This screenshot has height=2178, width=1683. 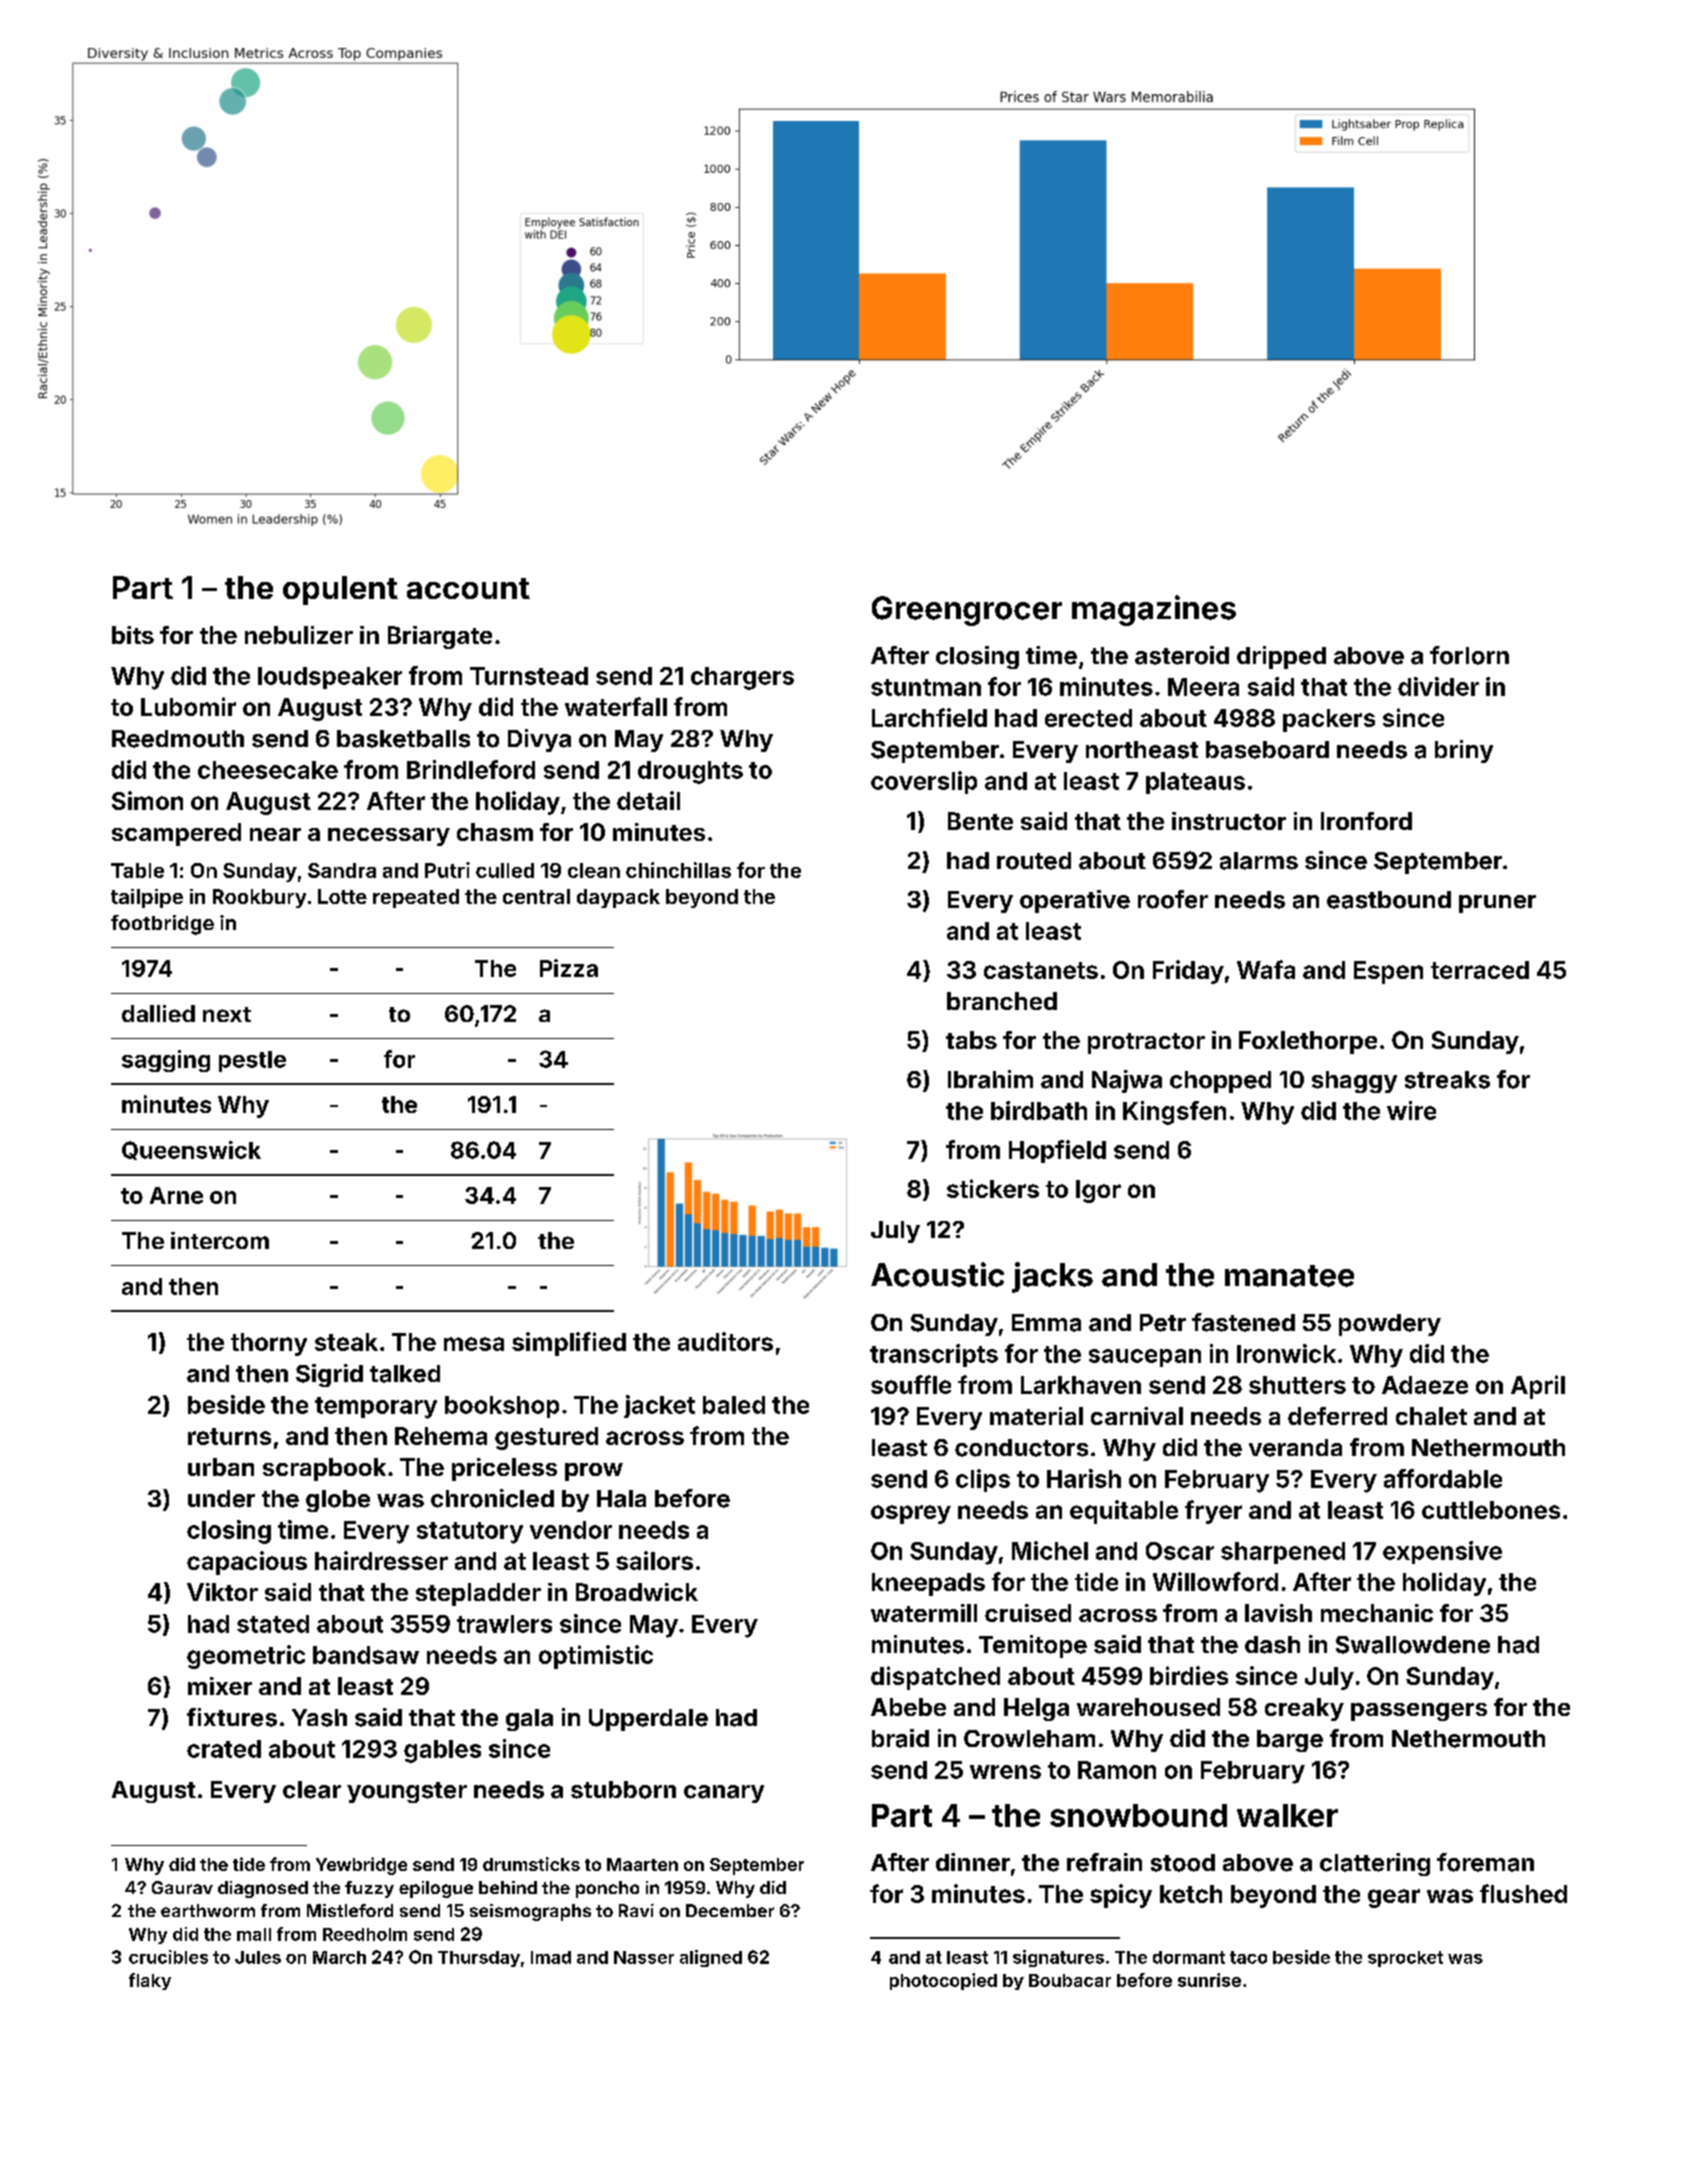 I want to click on urban, so click(x=221, y=1467).
